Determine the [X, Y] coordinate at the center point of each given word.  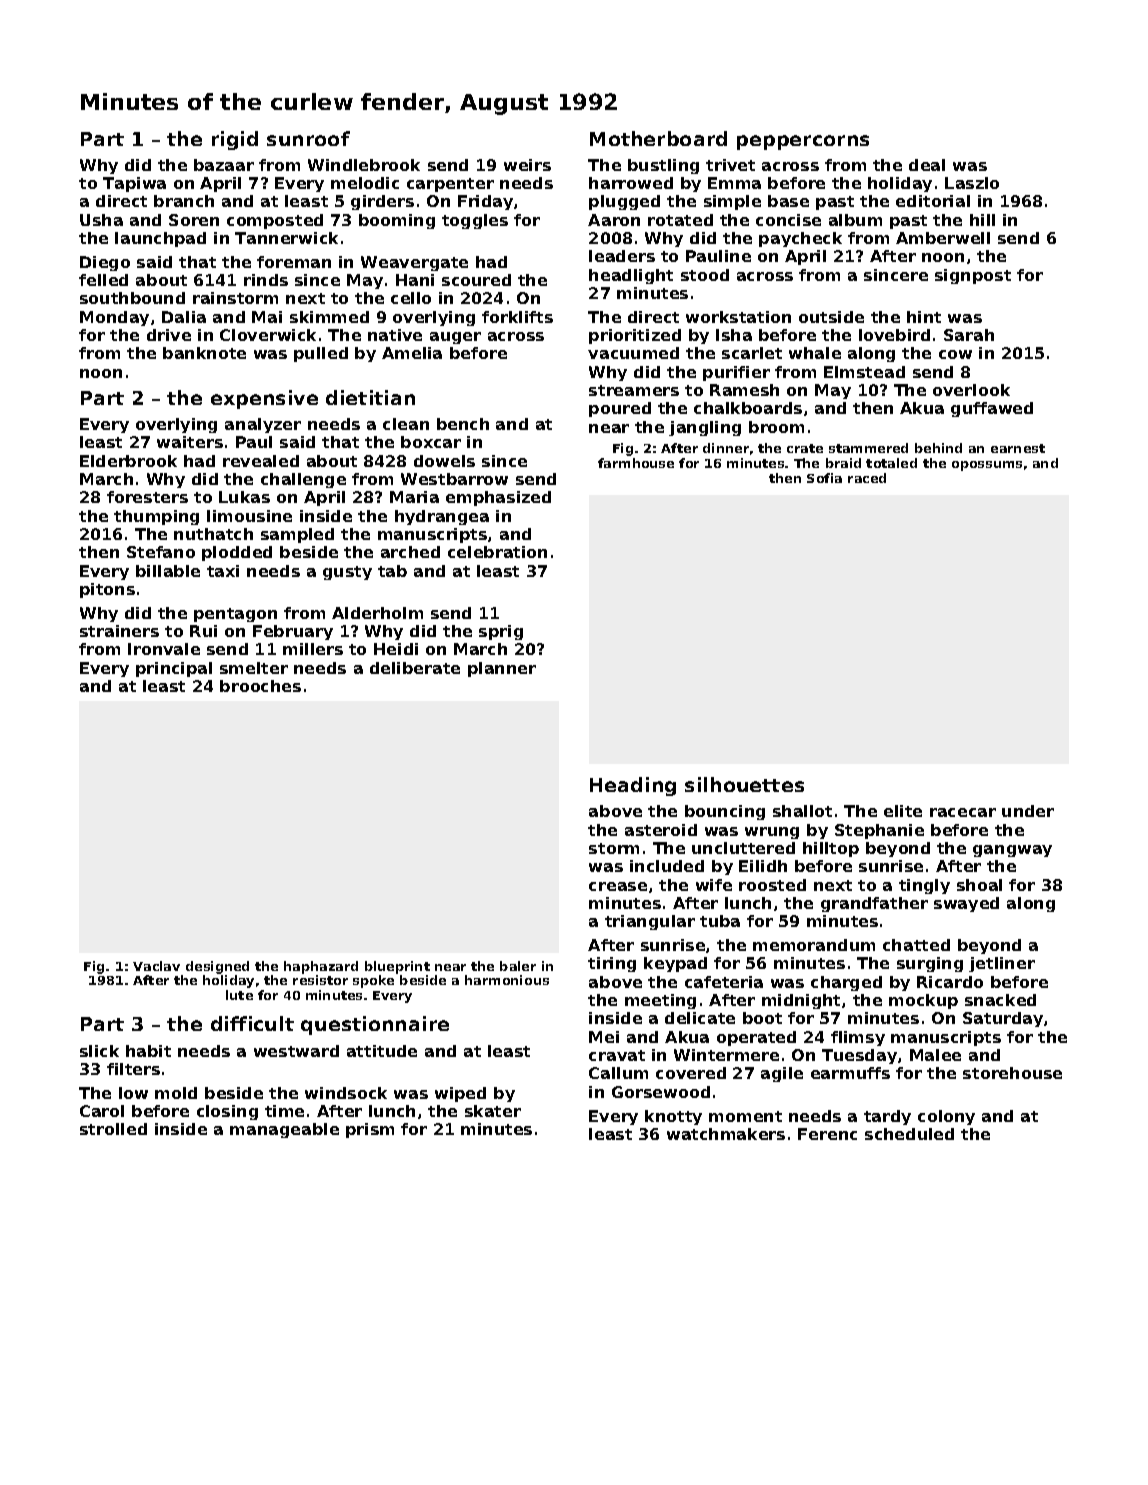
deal [927, 165]
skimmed [329, 317]
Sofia [824, 478]
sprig [501, 632]
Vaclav [156, 966]
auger [455, 338]
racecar [963, 812]
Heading [633, 786]
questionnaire [375, 1025]
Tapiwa [134, 184]
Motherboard [658, 138]
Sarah [969, 335]
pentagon [235, 615]
